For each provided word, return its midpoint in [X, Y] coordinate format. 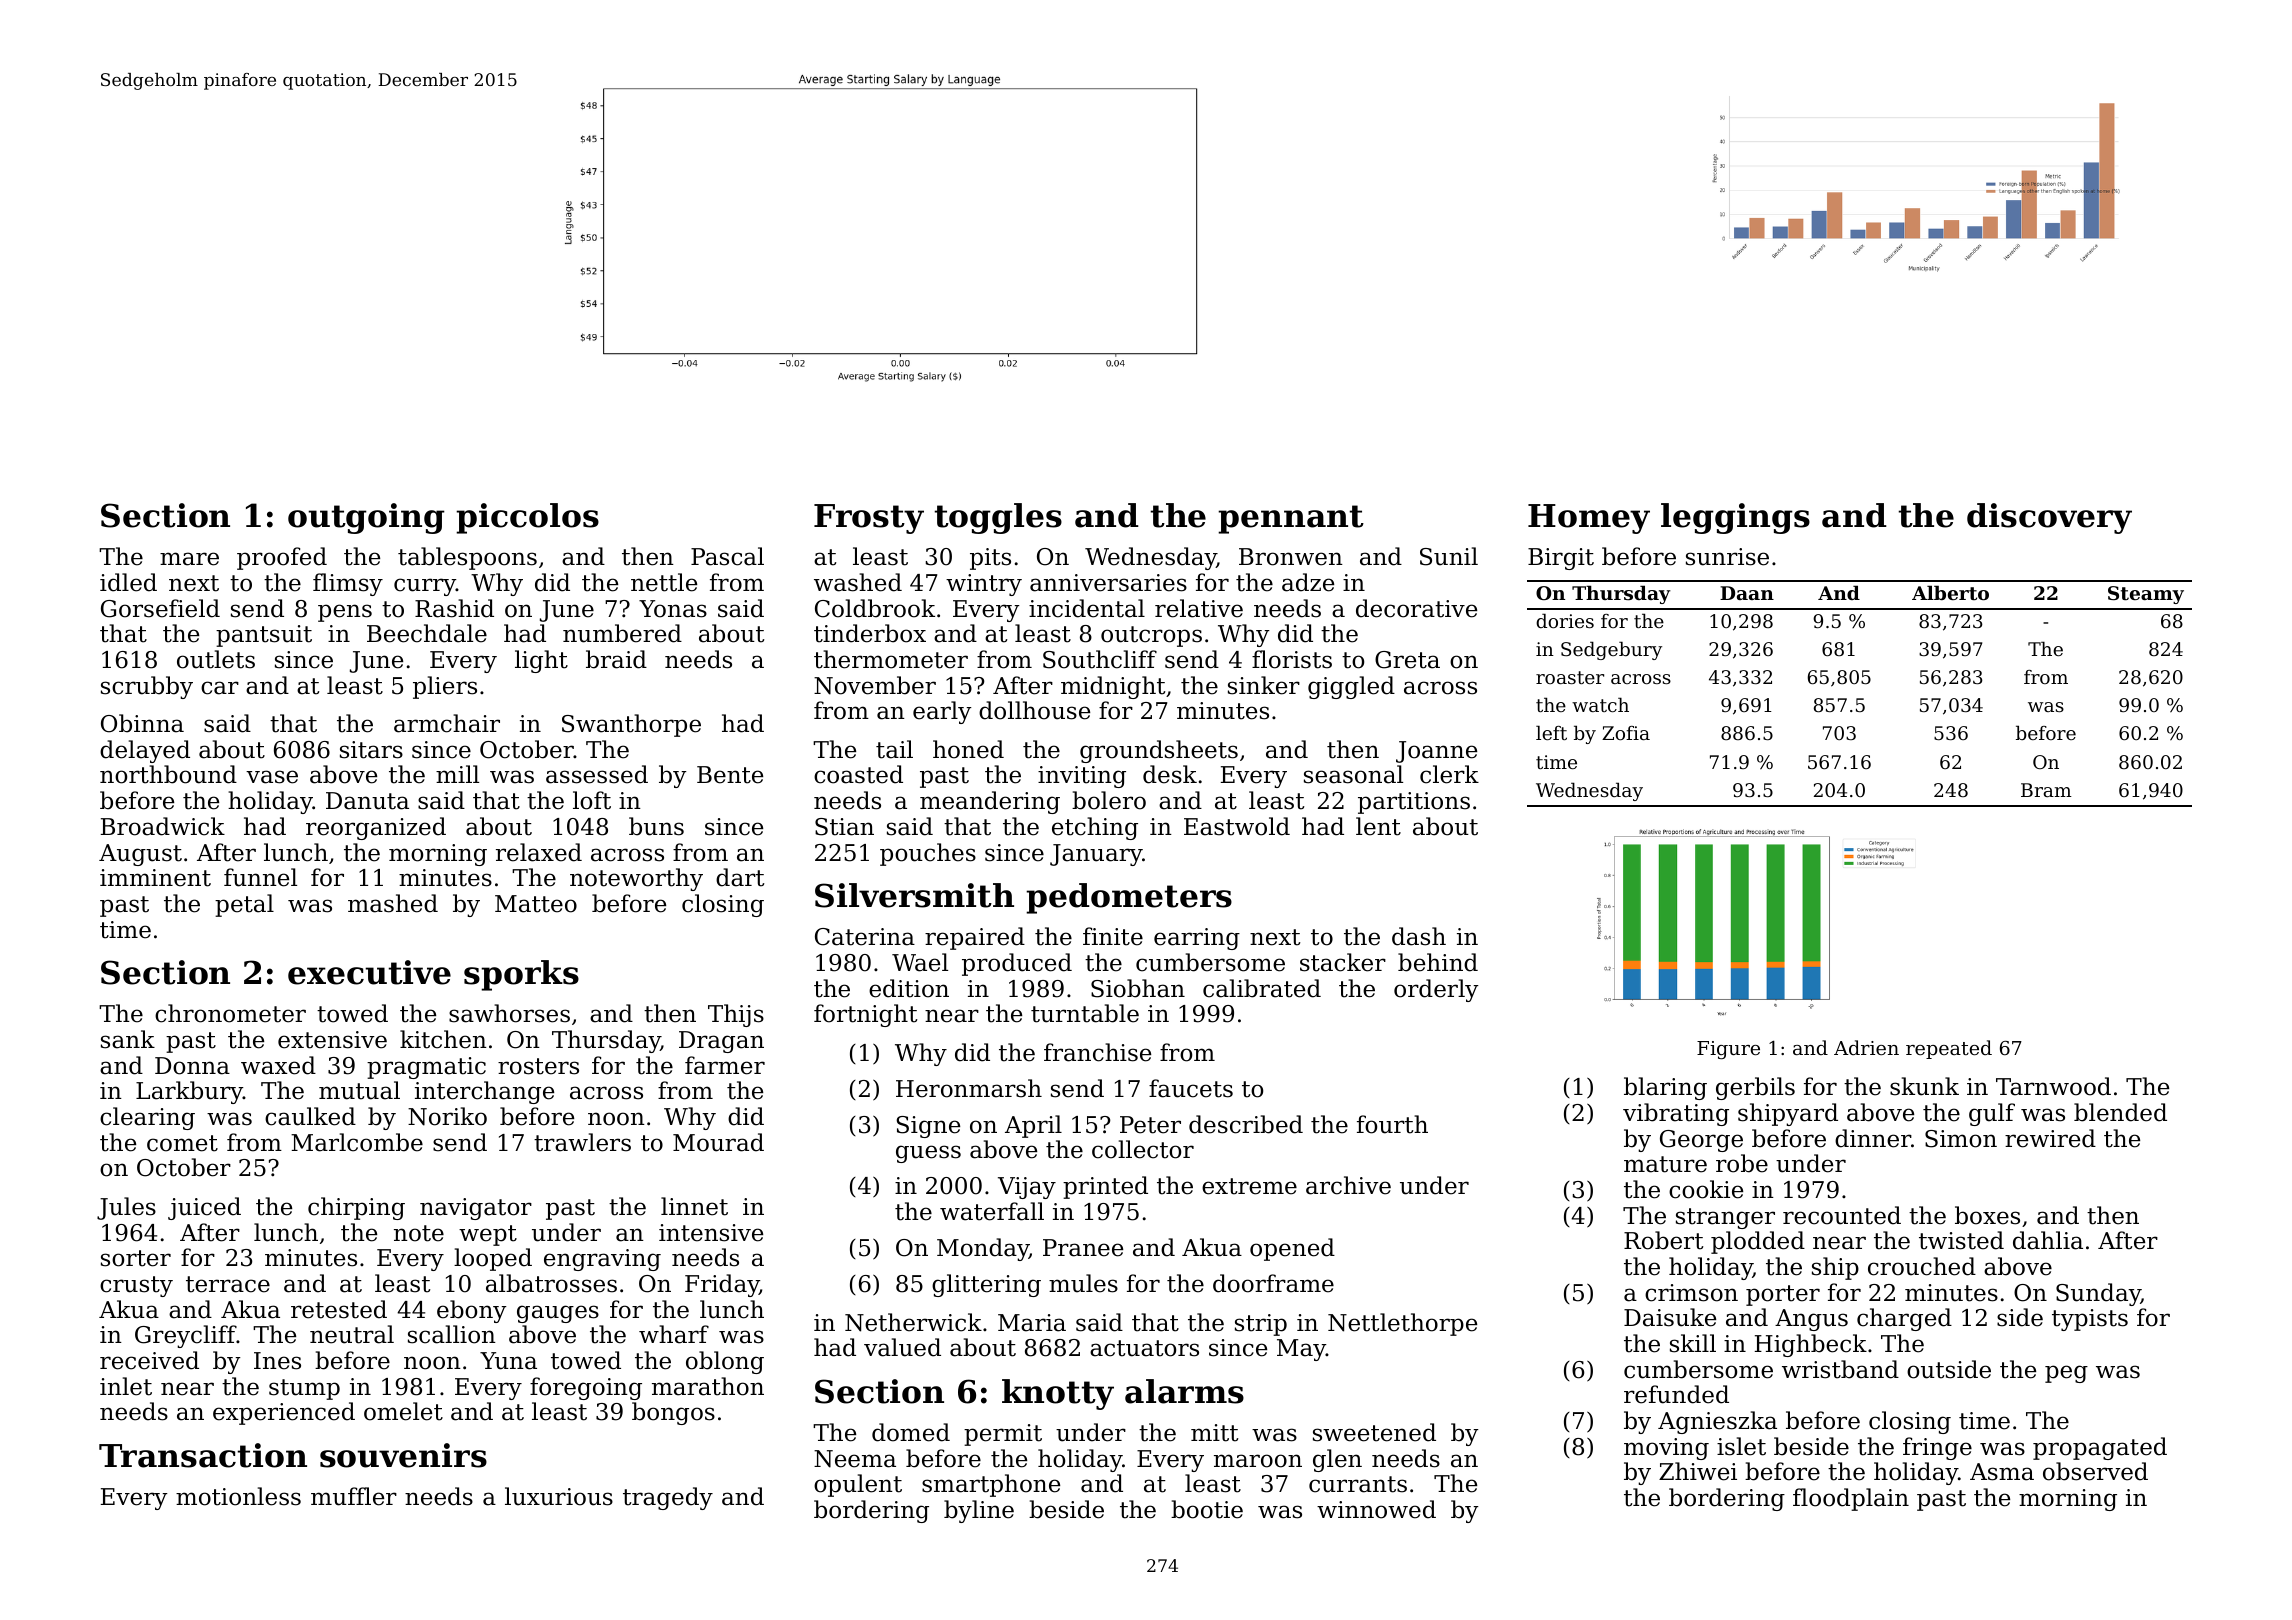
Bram [2046, 790]
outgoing [366, 518]
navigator [476, 1209]
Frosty [869, 519]
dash [1419, 936]
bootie [1207, 1509]
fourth [1392, 1124]
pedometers [1129, 898]
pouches [928, 854]
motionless [238, 1496]
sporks [521, 975]
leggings [1735, 518]
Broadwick [163, 826]
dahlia [2048, 1240]
